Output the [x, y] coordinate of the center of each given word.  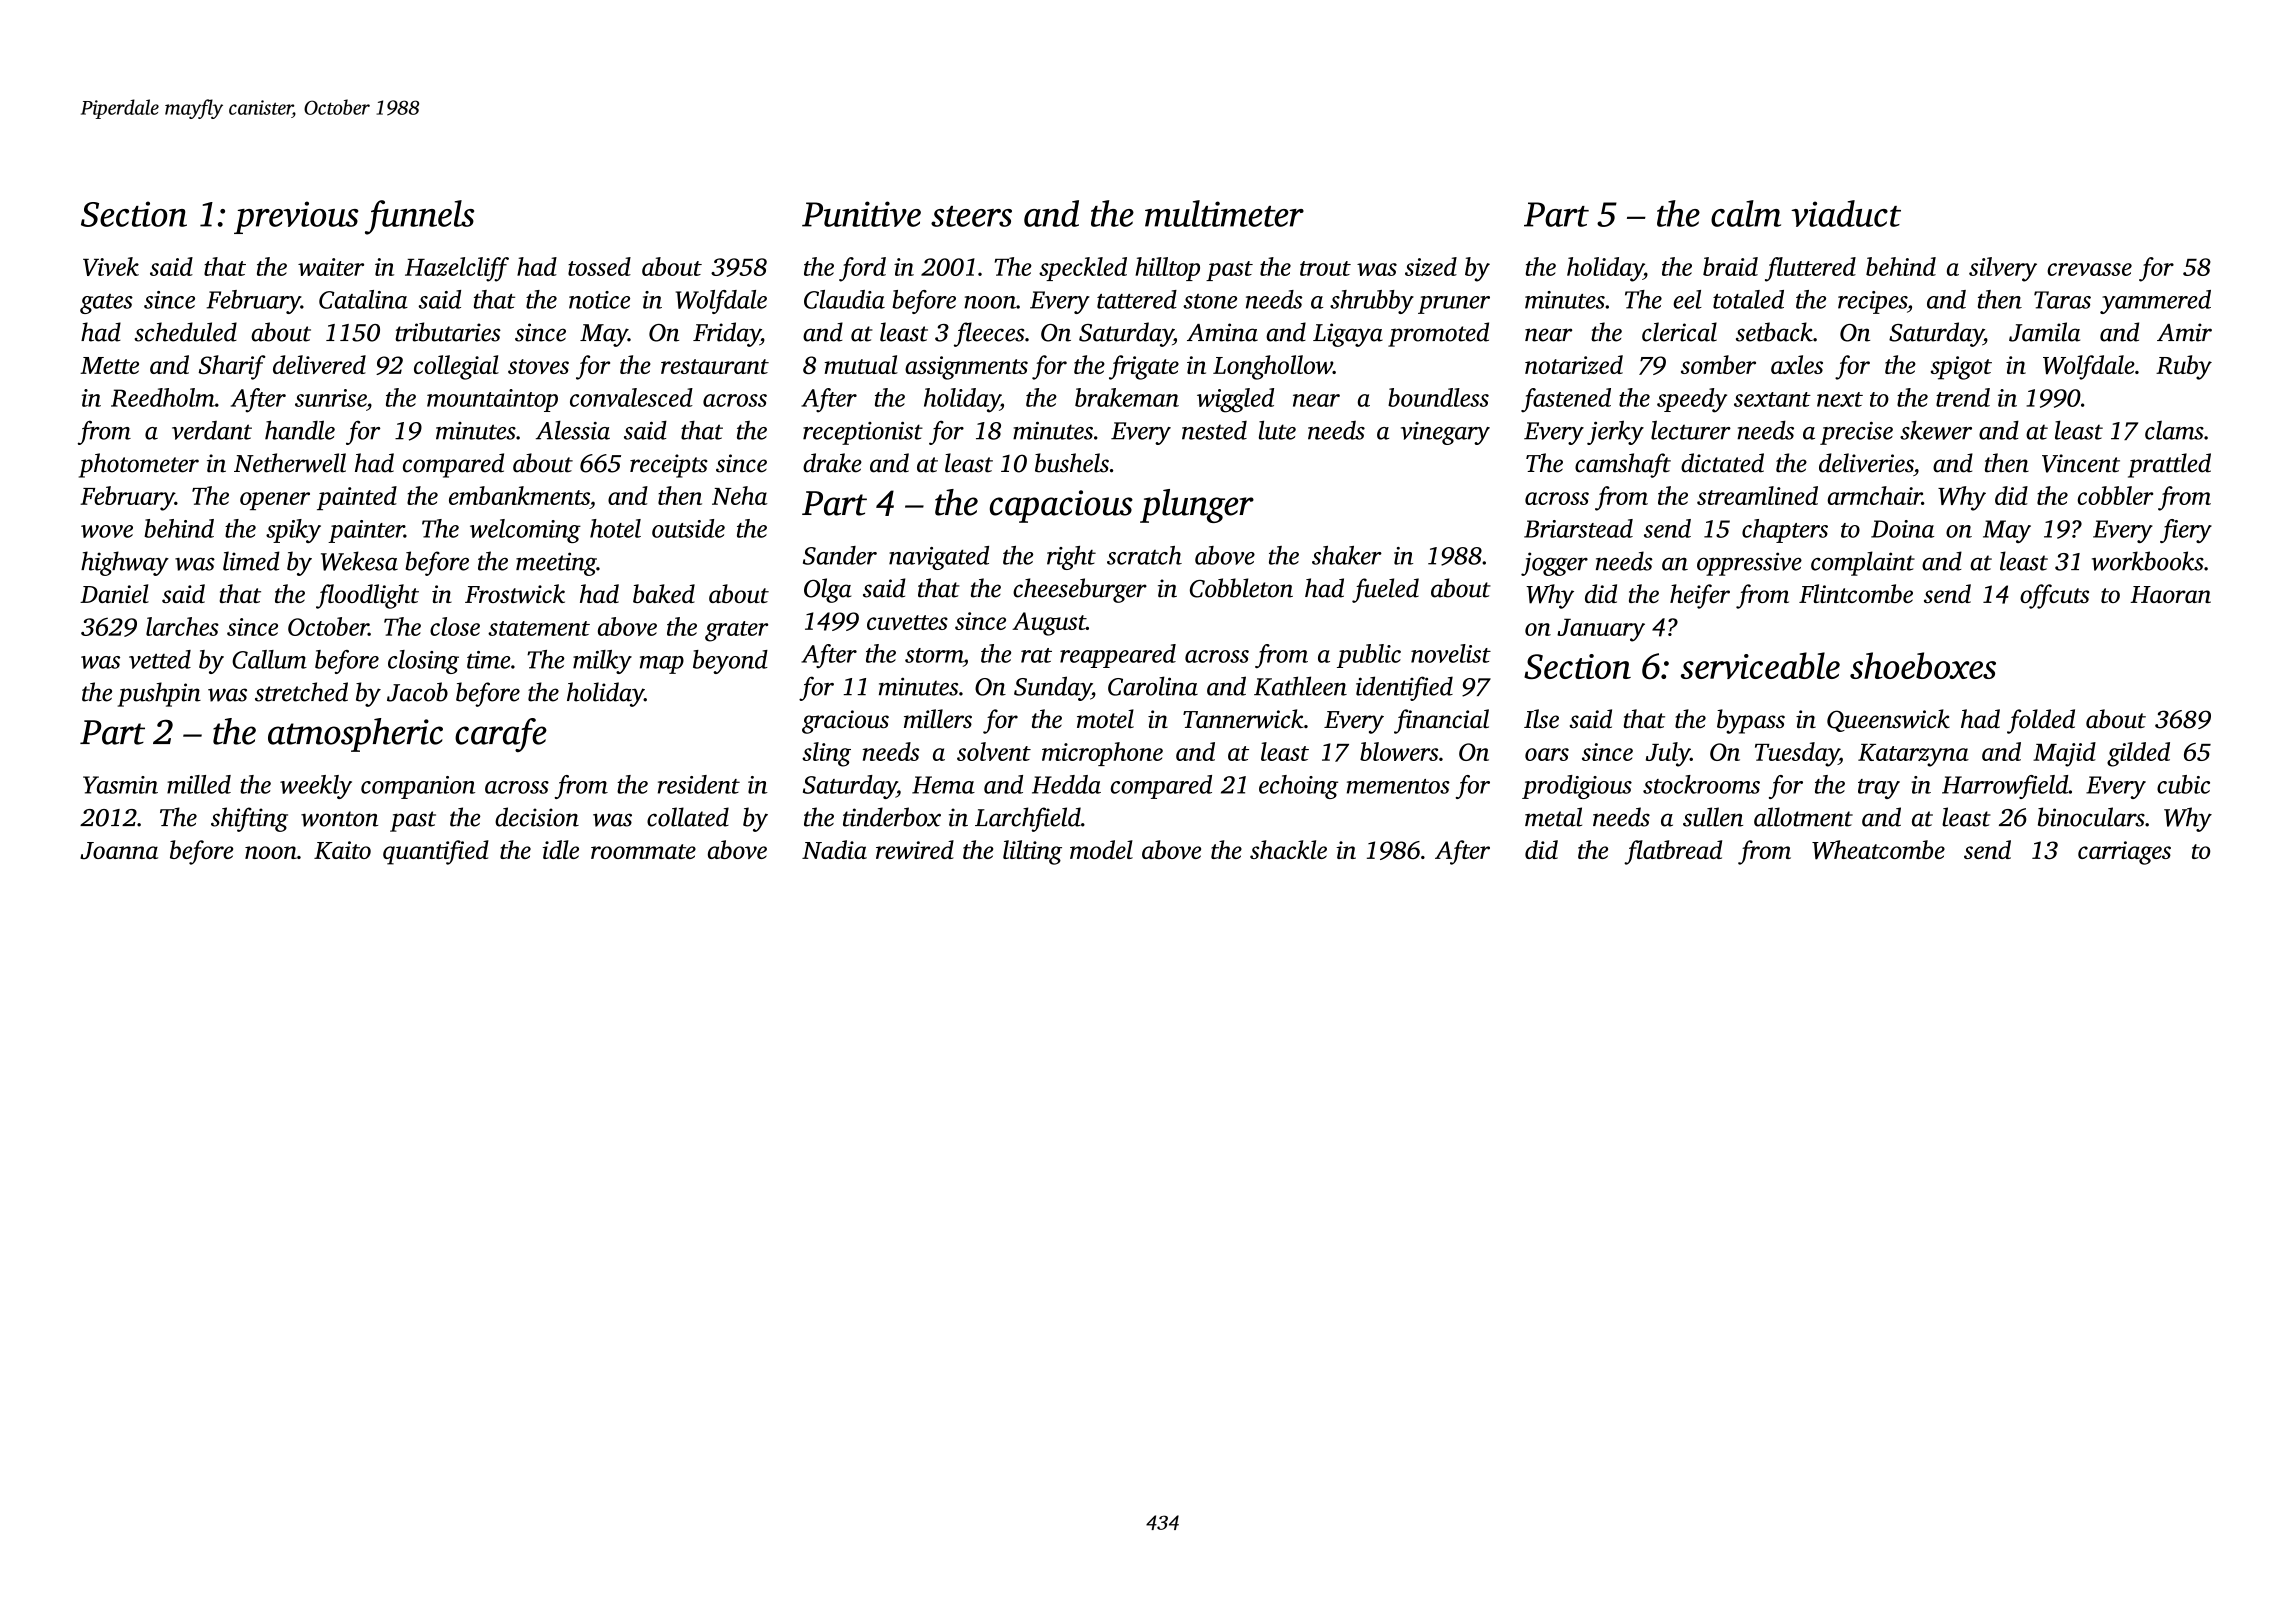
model [1101, 849]
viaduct [1846, 213]
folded [2041, 721]
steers [971, 216]
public [1369, 656]
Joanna [119, 851]
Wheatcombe [1878, 850]
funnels [419, 217]
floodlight [367, 596]
